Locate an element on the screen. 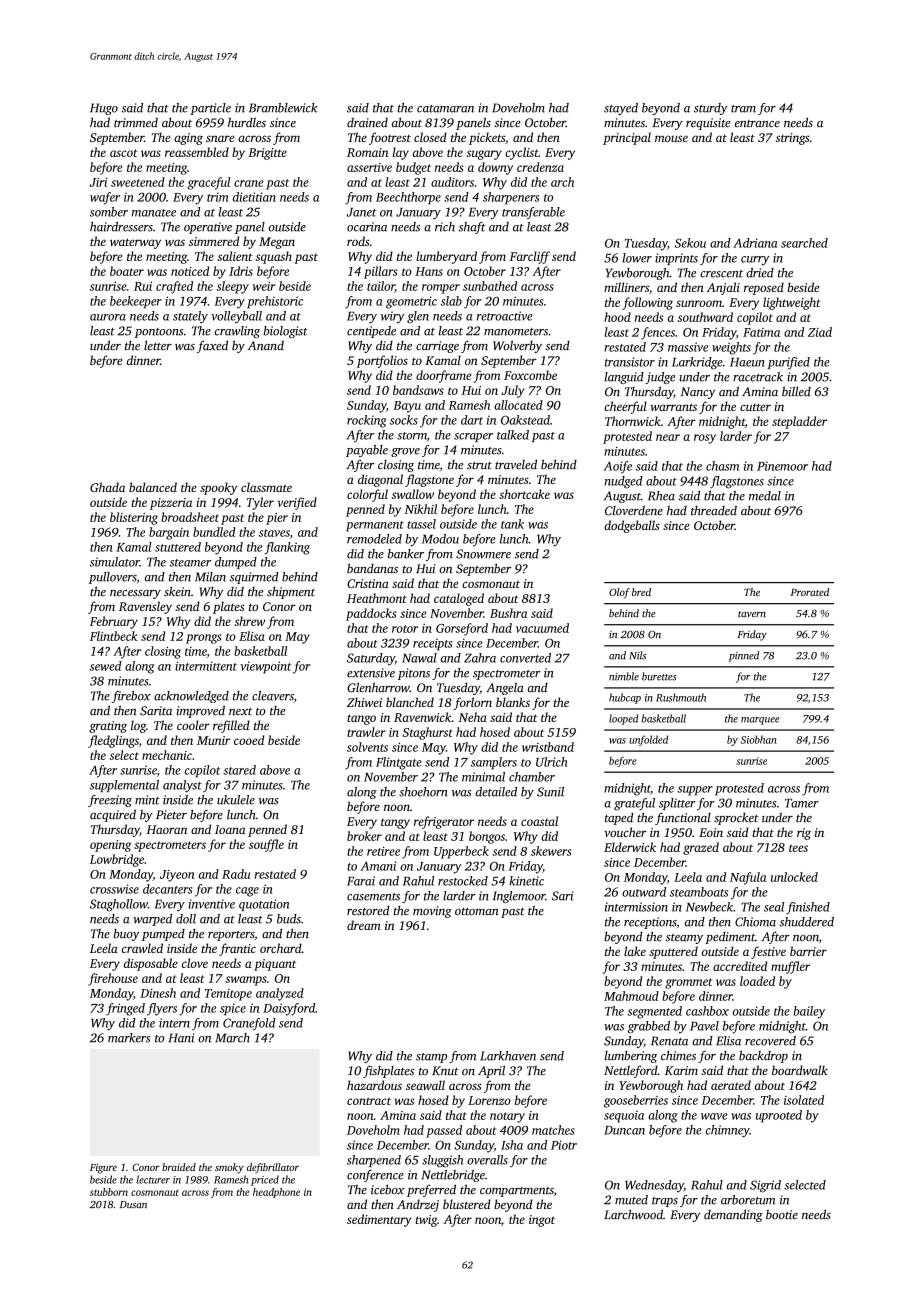 The height and width of the screenshot is (1308, 924). smoky is located at coordinates (229, 1168).
